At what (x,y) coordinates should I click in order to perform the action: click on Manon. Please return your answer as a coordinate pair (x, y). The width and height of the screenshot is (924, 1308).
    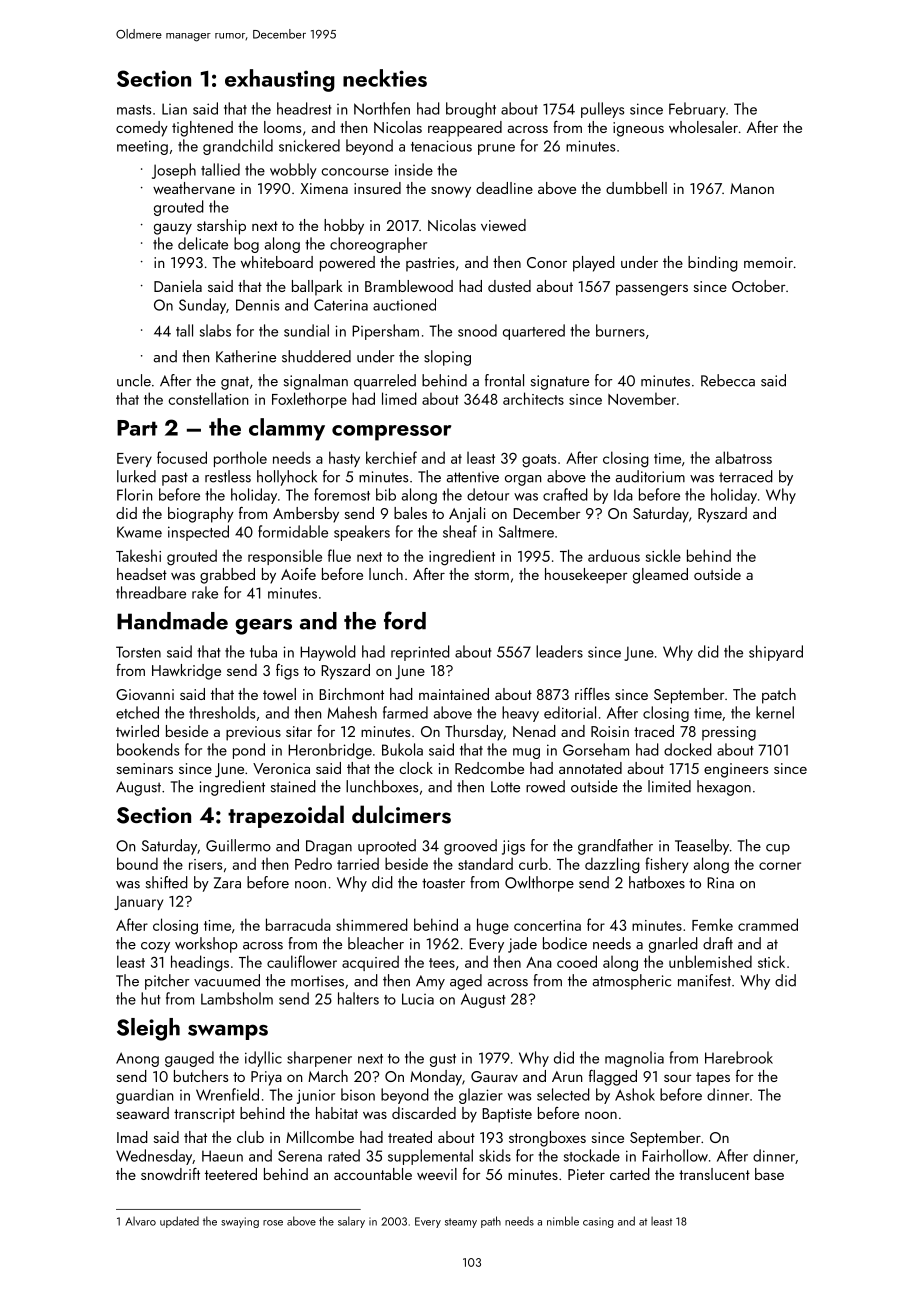
    Looking at the image, I should click on (752, 188).
